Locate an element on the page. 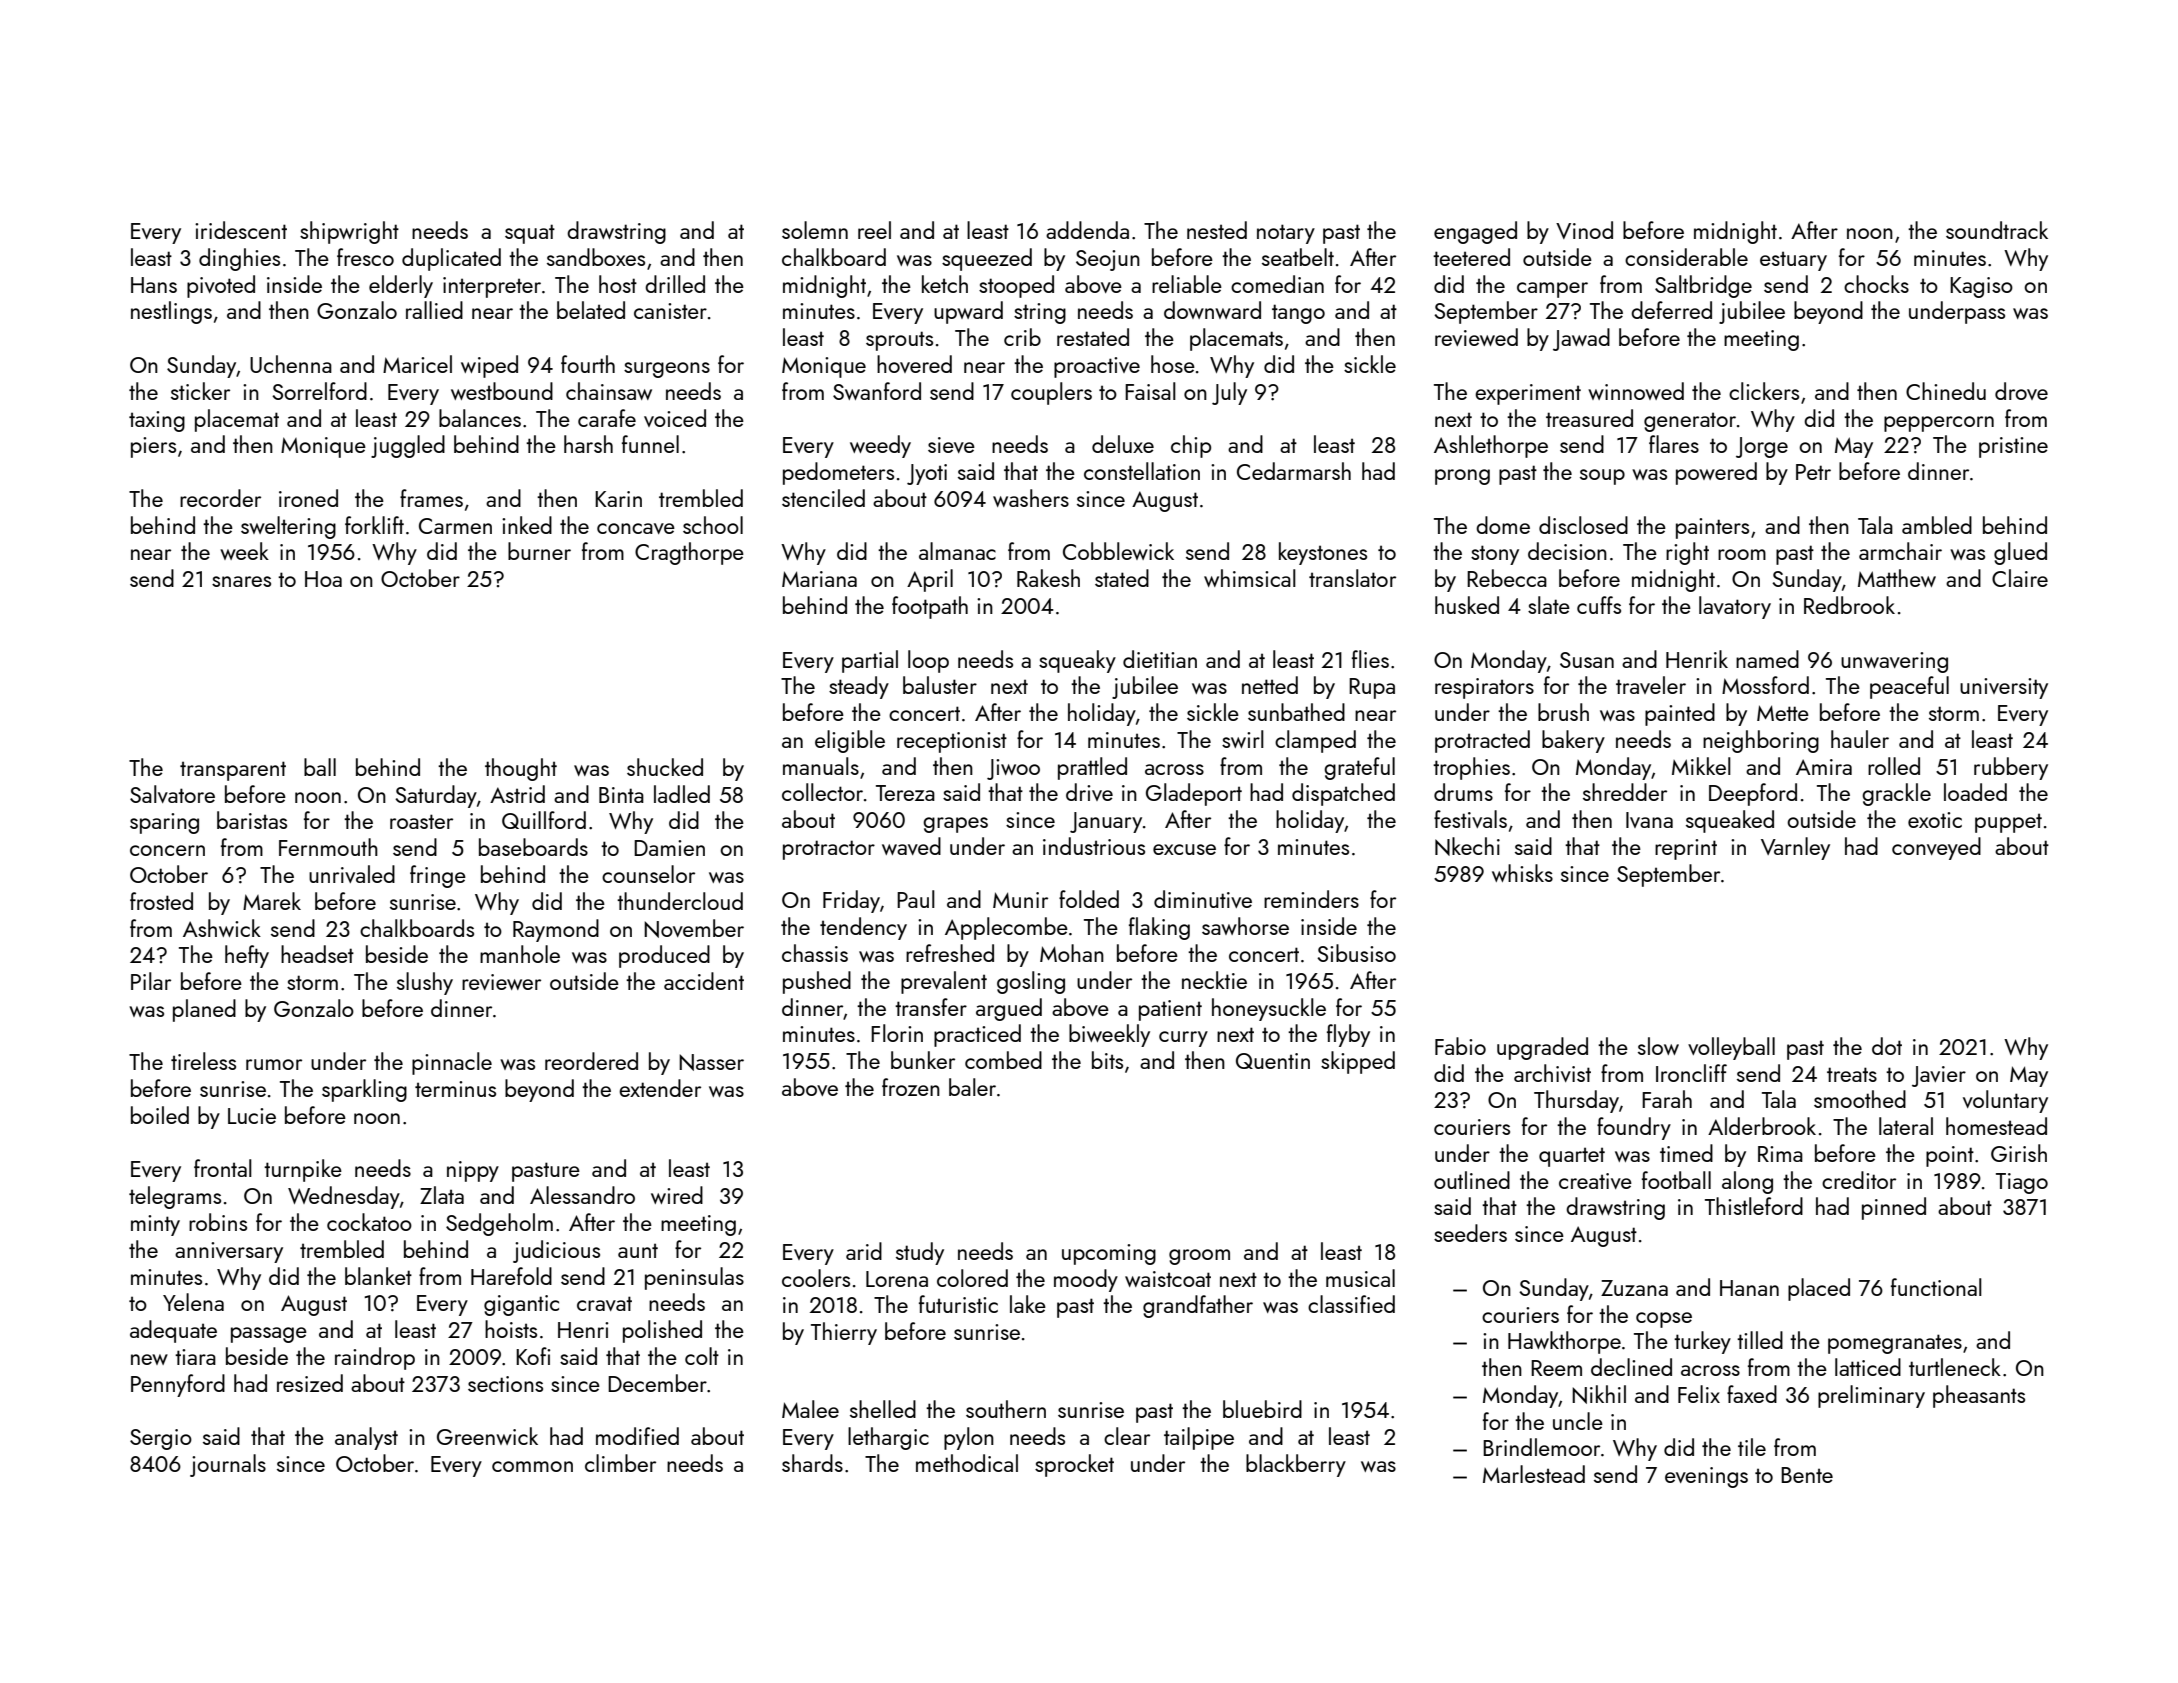  blackberry is located at coordinates (1296, 1465).
